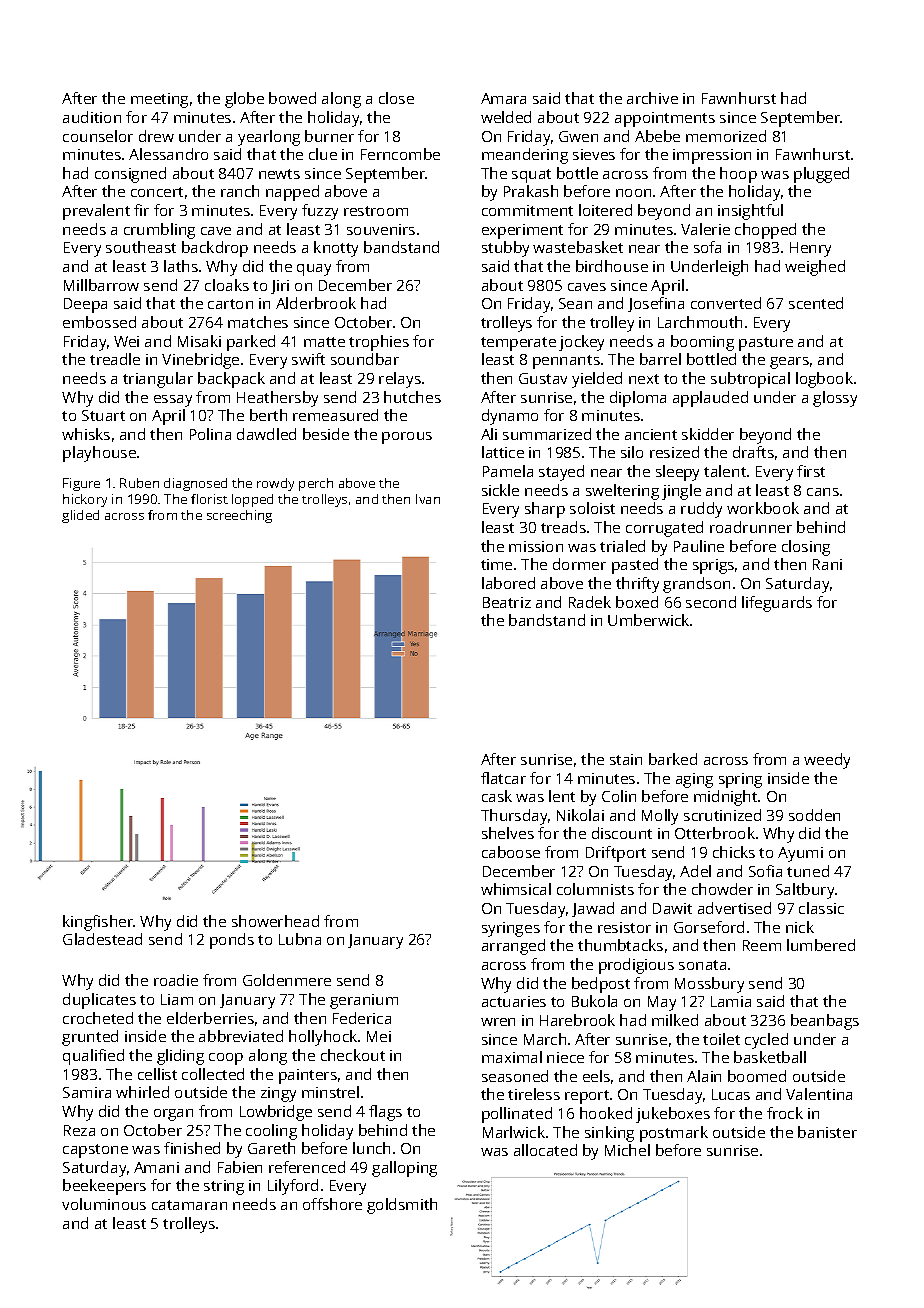 The height and width of the document is (1308, 924). I want to click on pasture, so click(766, 344).
